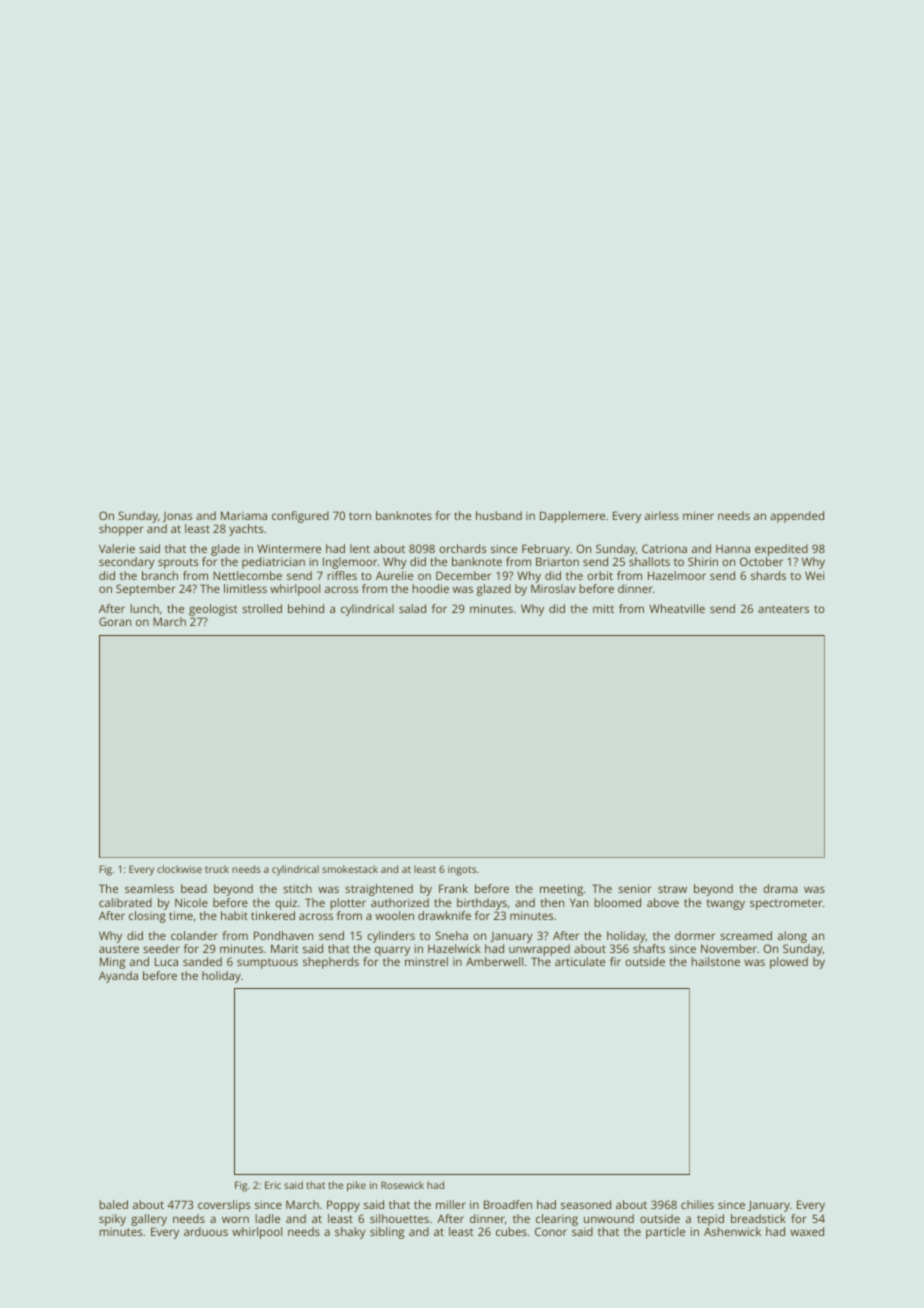 Image resolution: width=924 pixels, height=1308 pixels. I want to click on drama, so click(780, 888).
